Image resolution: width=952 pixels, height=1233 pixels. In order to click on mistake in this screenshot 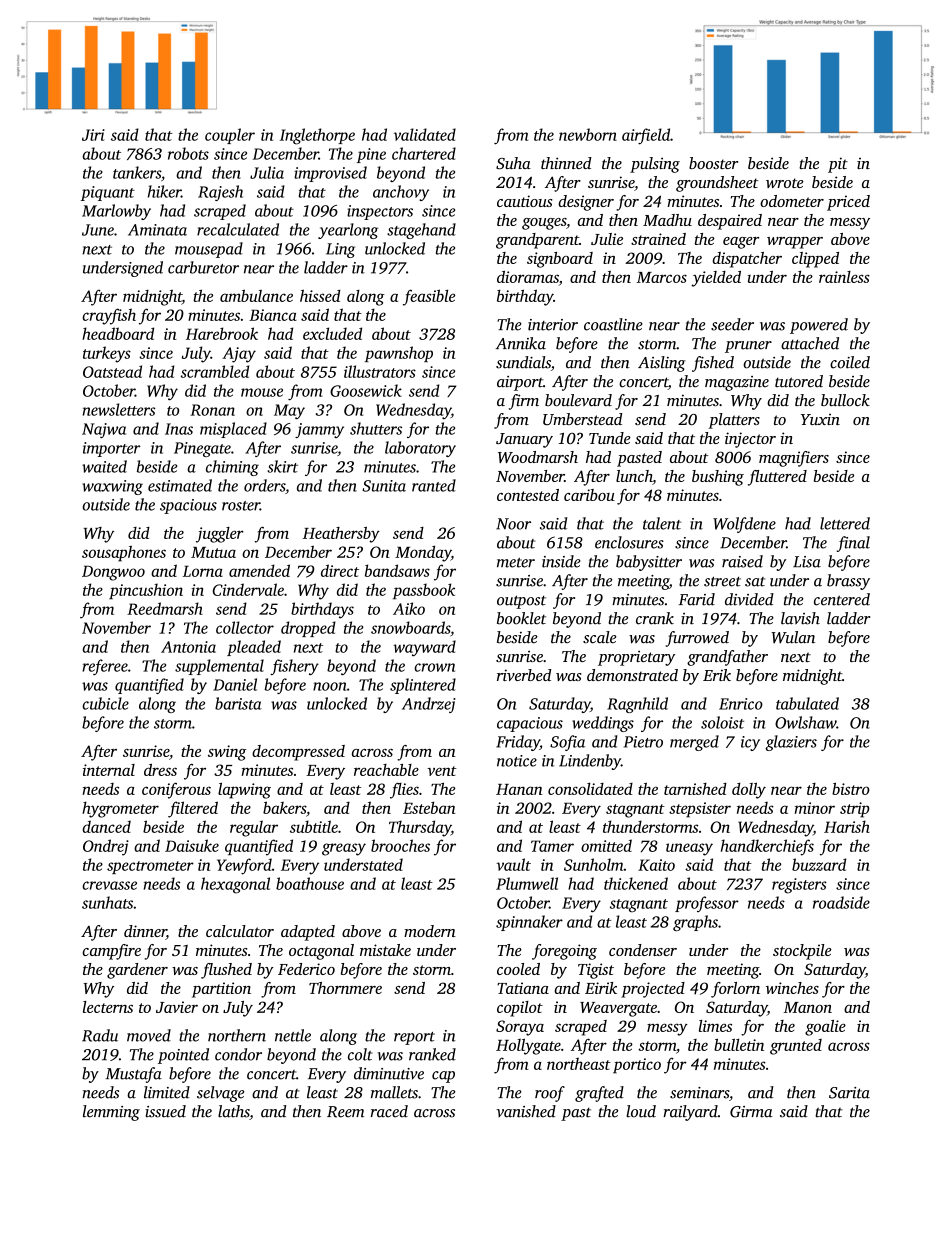, I will do `click(385, 950)`.
